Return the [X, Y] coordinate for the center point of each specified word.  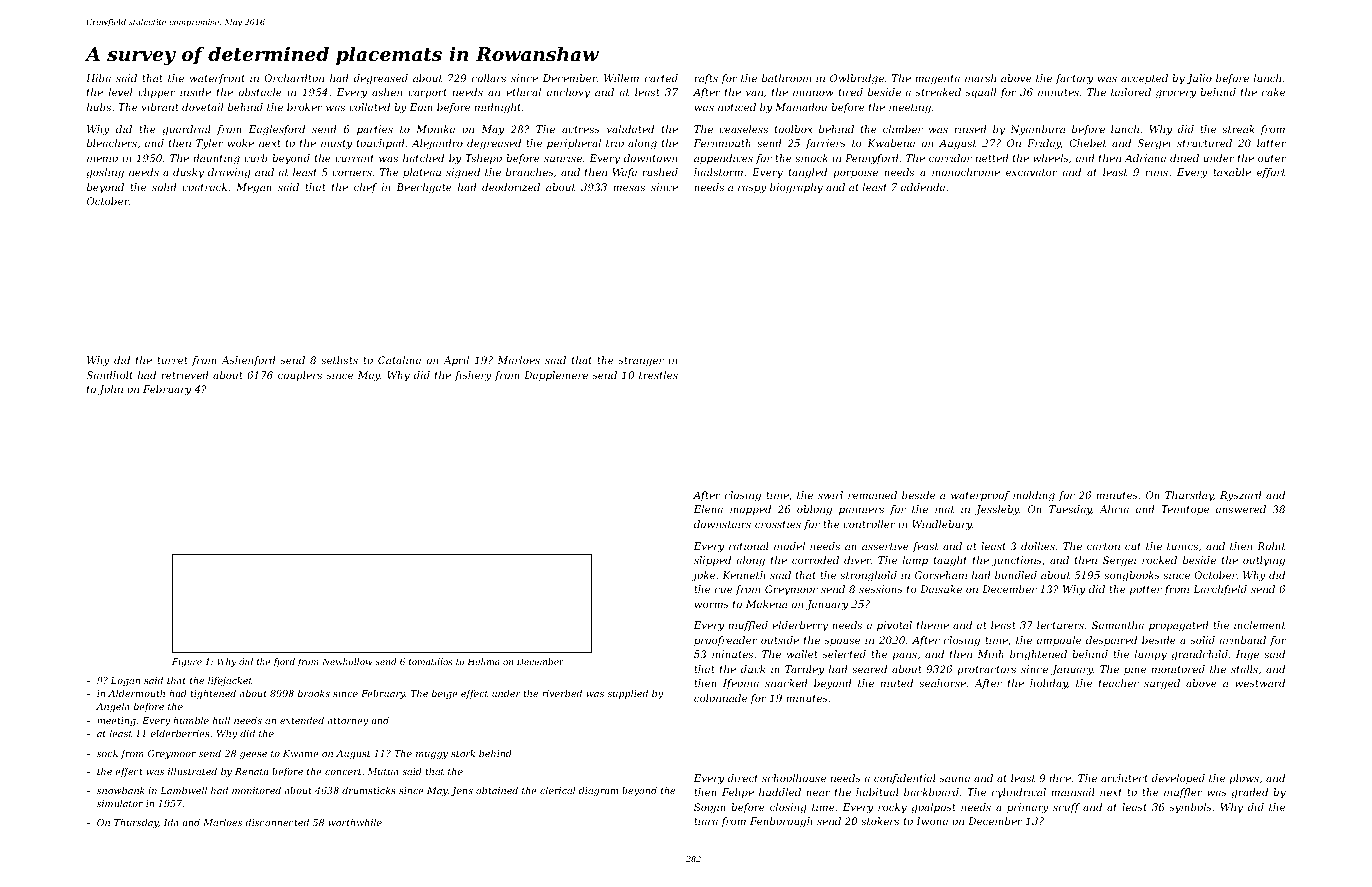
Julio [1199, 79]
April [456, 361]
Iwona [932, 821]
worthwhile [355, 822]
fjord [284, 662]
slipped [712, 561]
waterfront [217, 79]
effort [1271, 173]
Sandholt [109, 375]
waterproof [980, 496]
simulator [120, 803]
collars [489, 78]
